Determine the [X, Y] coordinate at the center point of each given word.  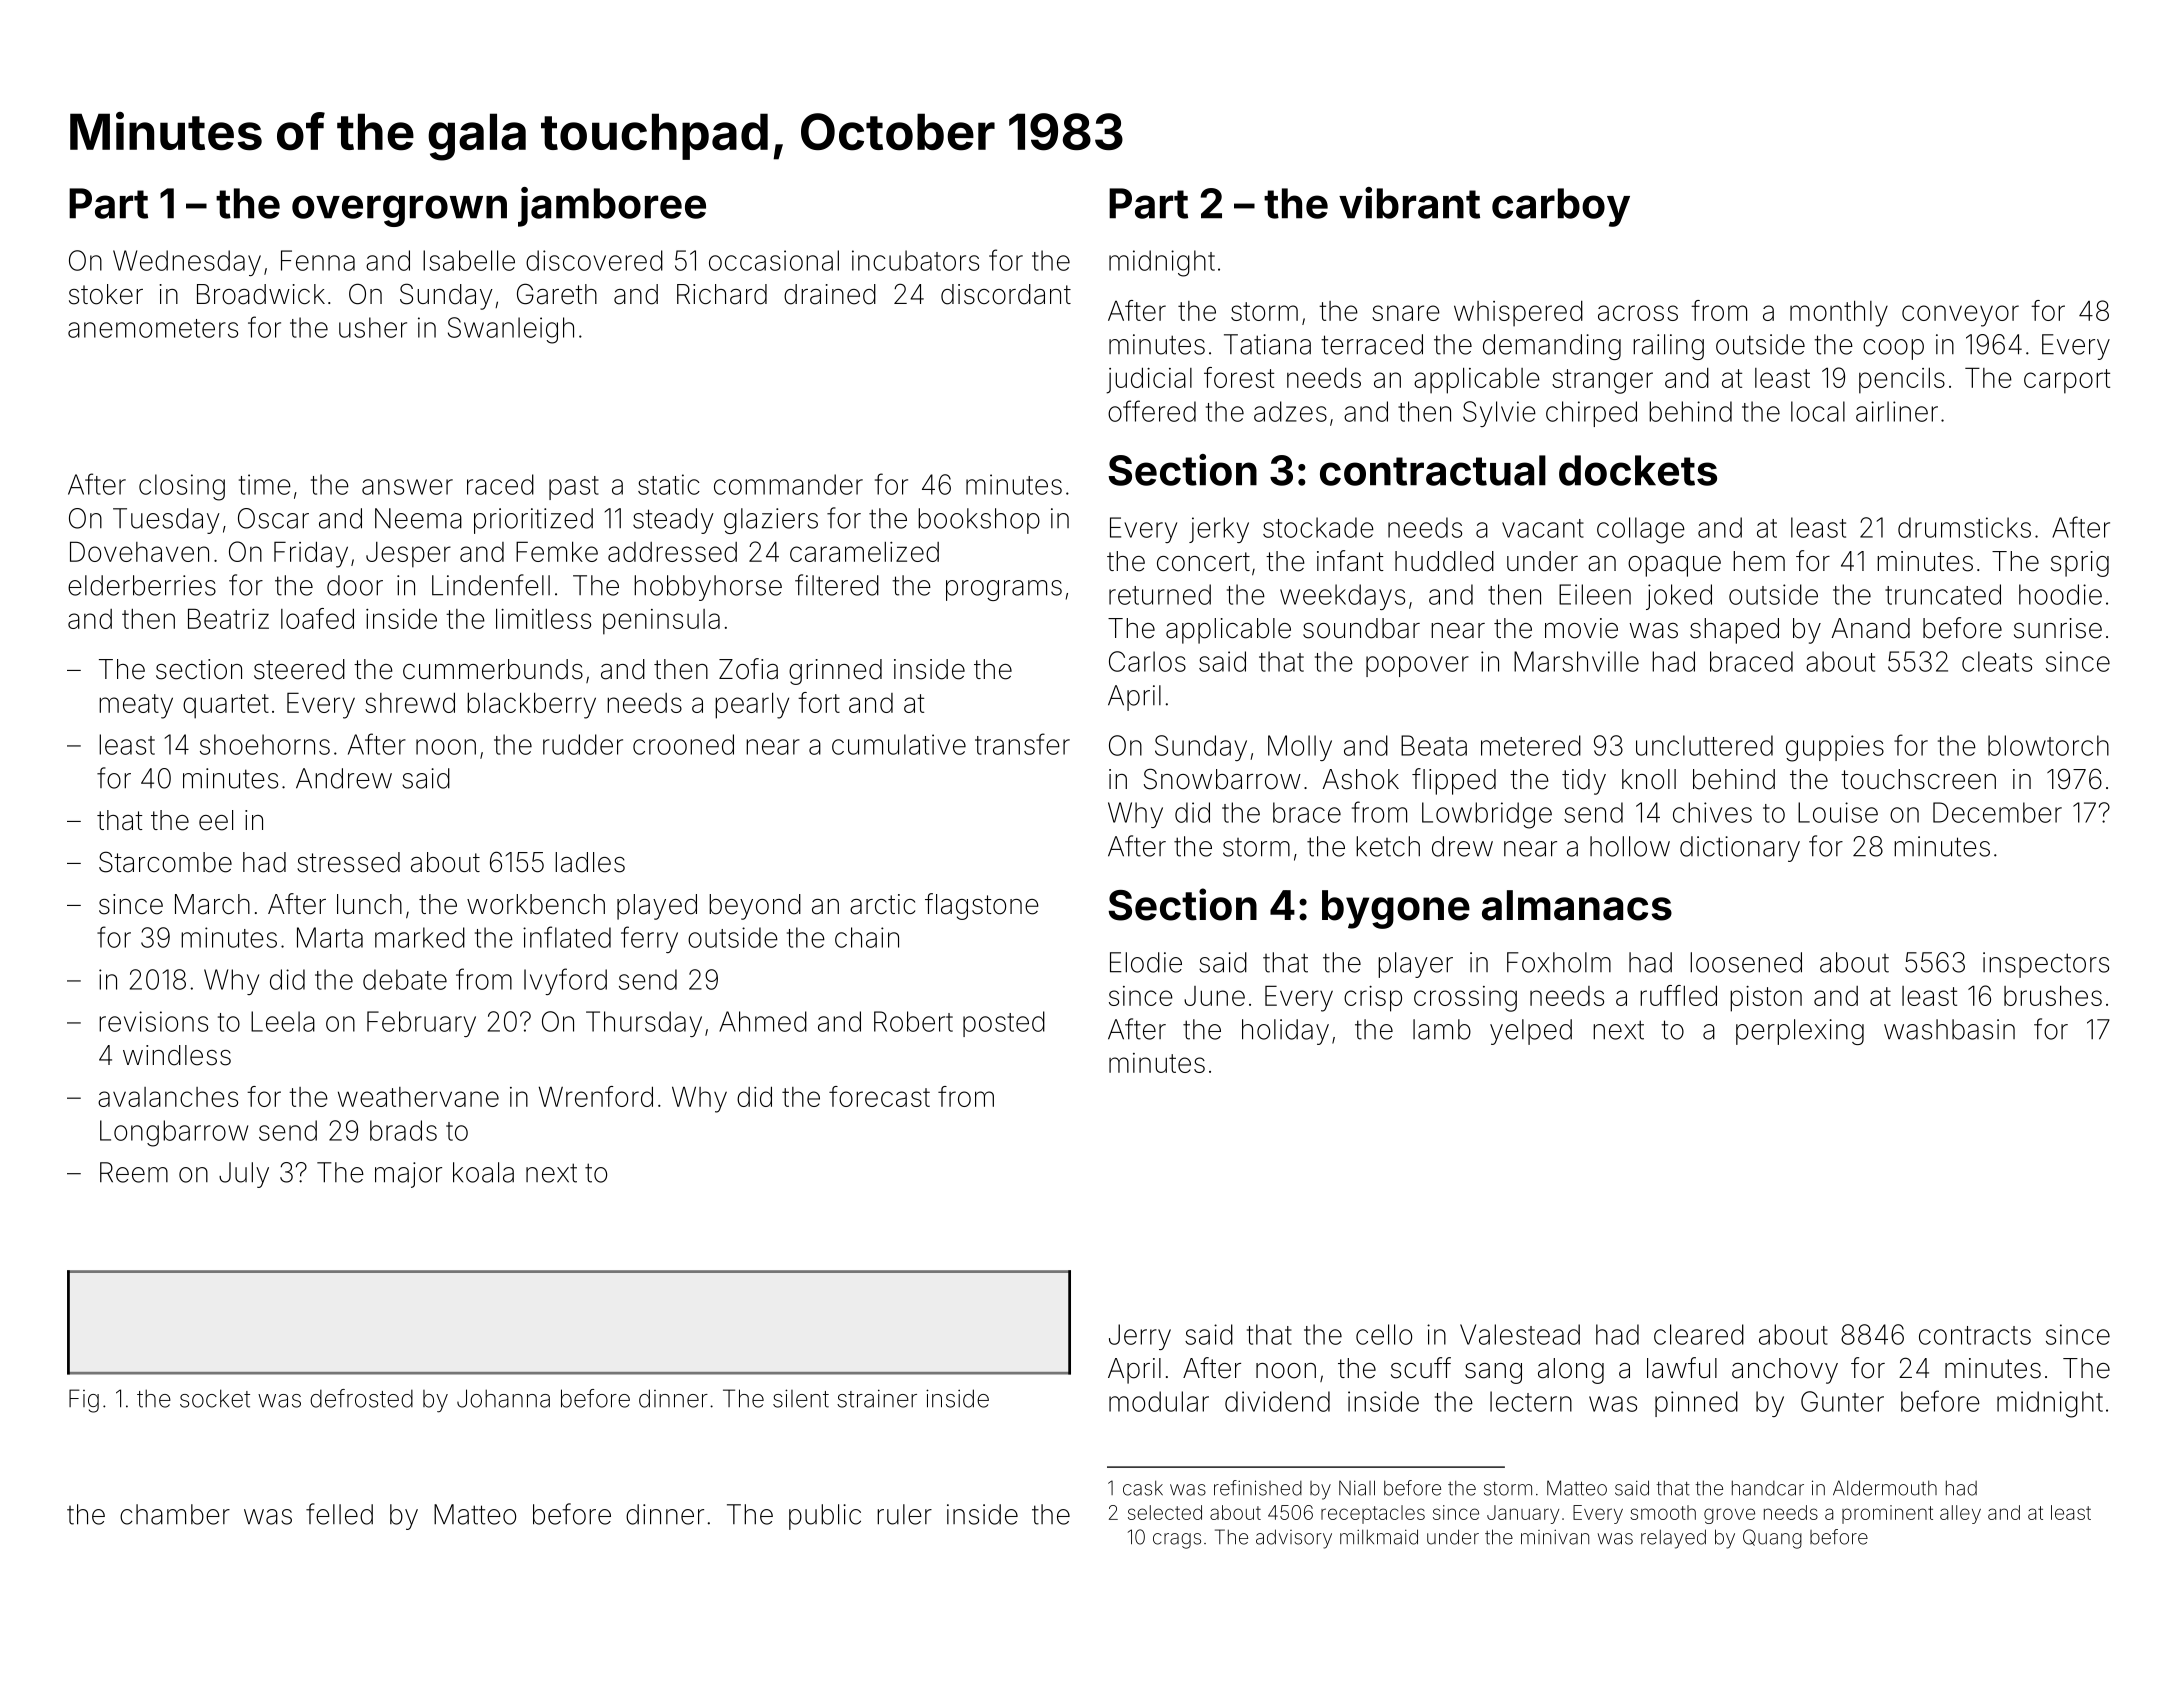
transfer [1022, 744]
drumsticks [1964, 527]
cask [1143, 1488]
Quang [1772, 1539]
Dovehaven [139, 551]
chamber [175, 1514]
